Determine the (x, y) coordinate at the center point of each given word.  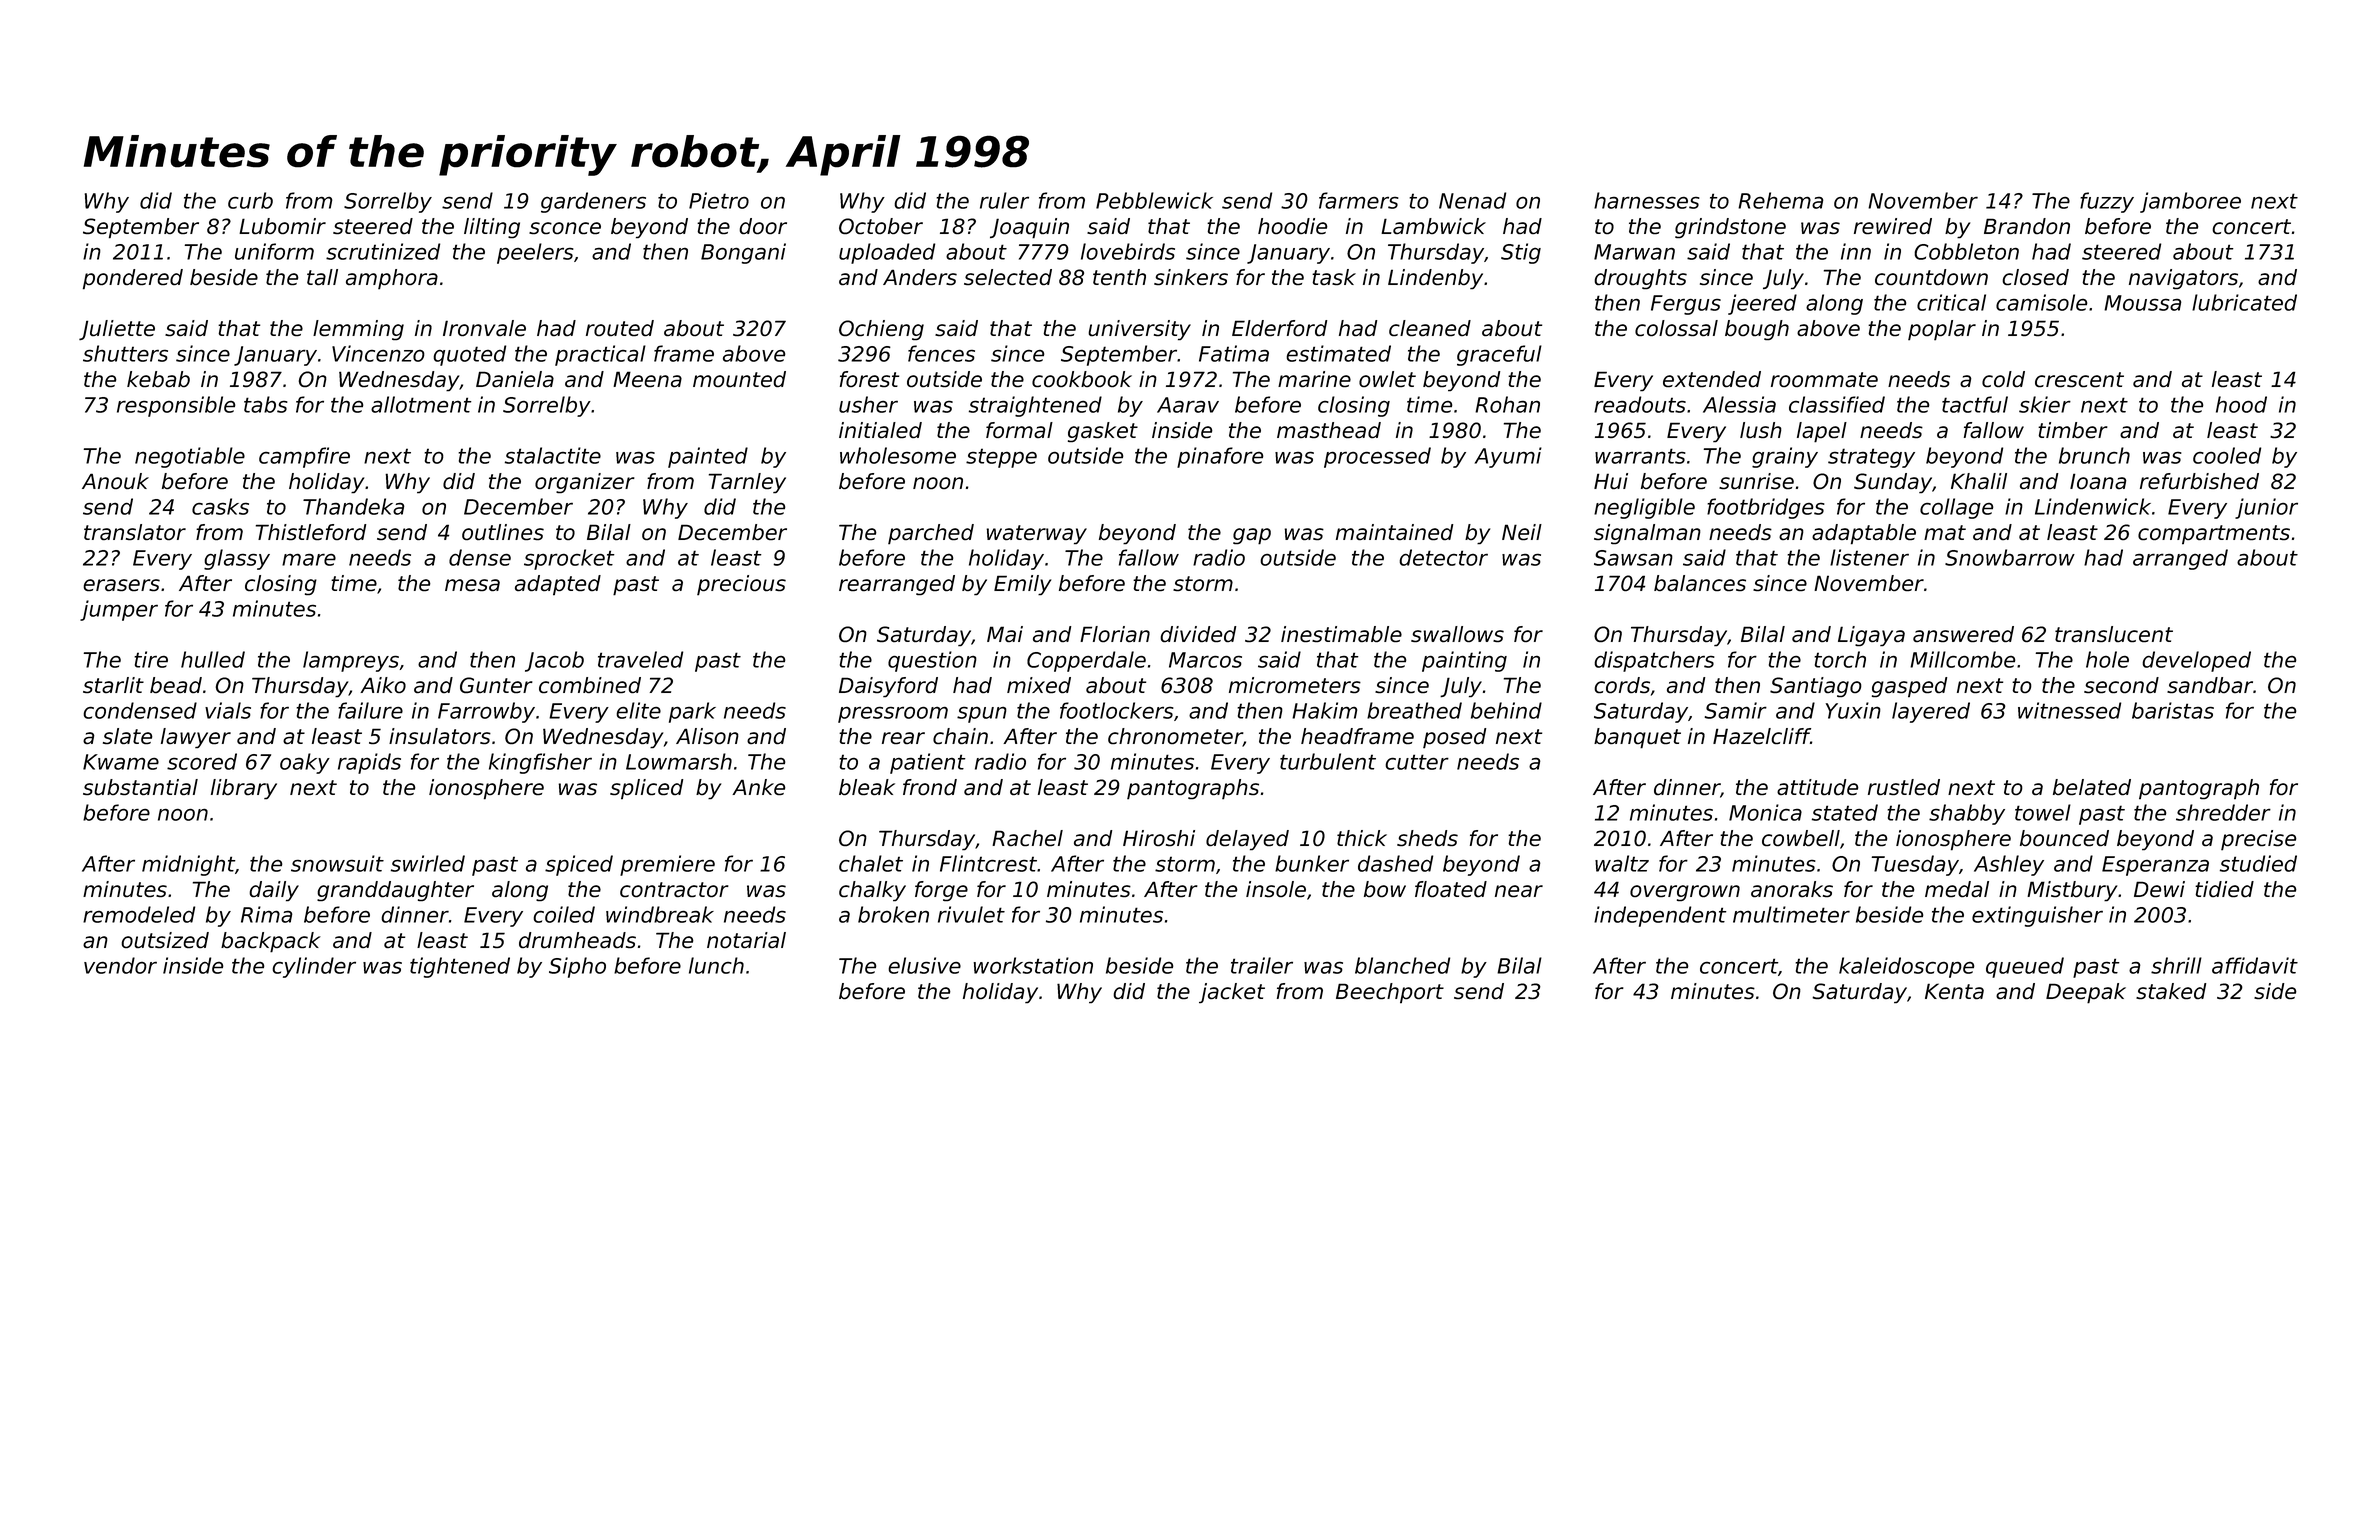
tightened (460, 967)
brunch (2094, 455)
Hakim (1324, 710)
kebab (158, 379)
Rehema (1780, 200)
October (881, 226)
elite (638, 710)
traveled (640, 659)
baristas (2173, 710)
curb (250, 200)
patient (928, 763)
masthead (1329, 430)
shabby (1967, 814)
